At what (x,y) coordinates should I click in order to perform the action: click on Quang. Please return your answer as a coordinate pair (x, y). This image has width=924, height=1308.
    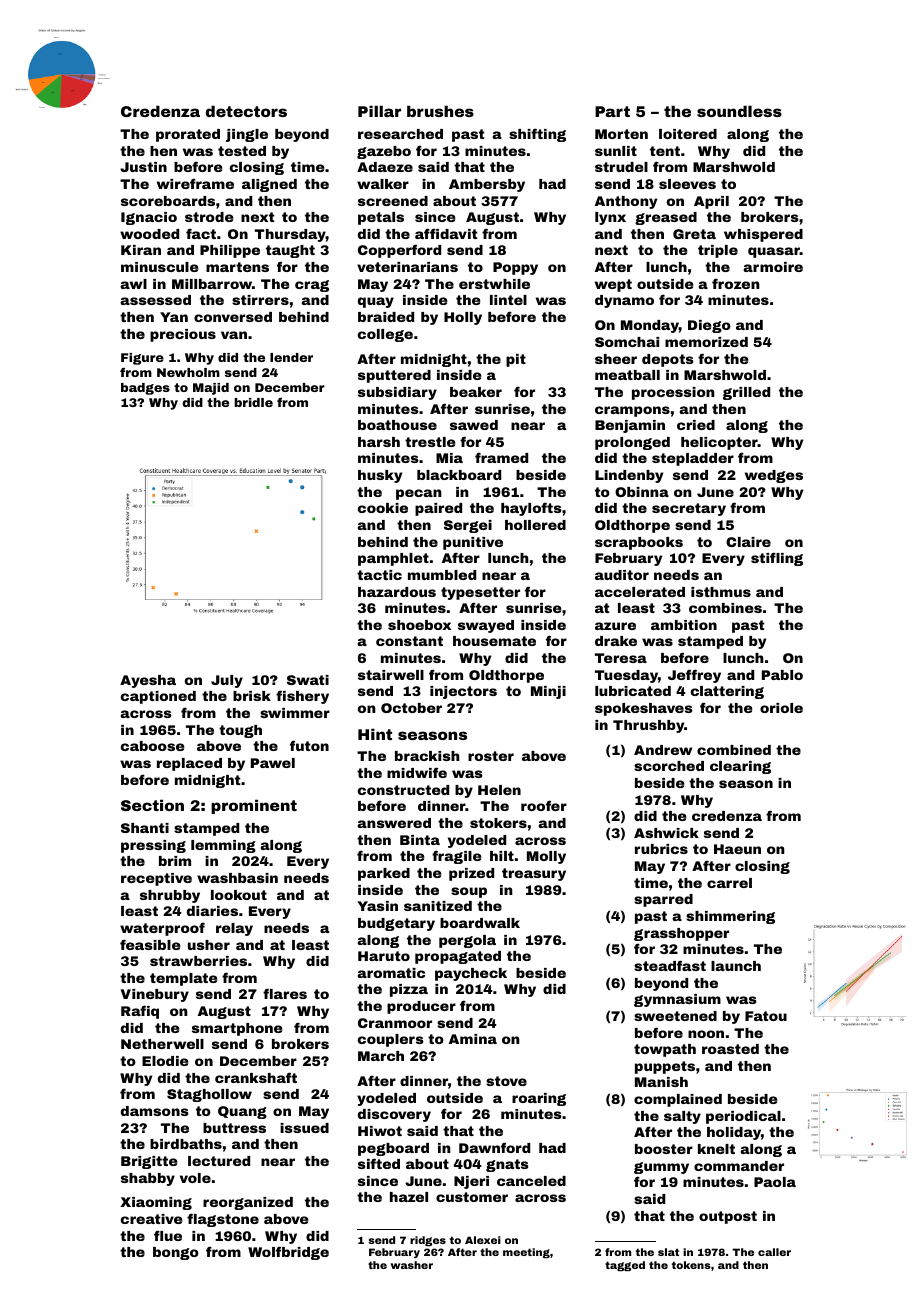
    Looking at the image, I should click on (242, 1112).
